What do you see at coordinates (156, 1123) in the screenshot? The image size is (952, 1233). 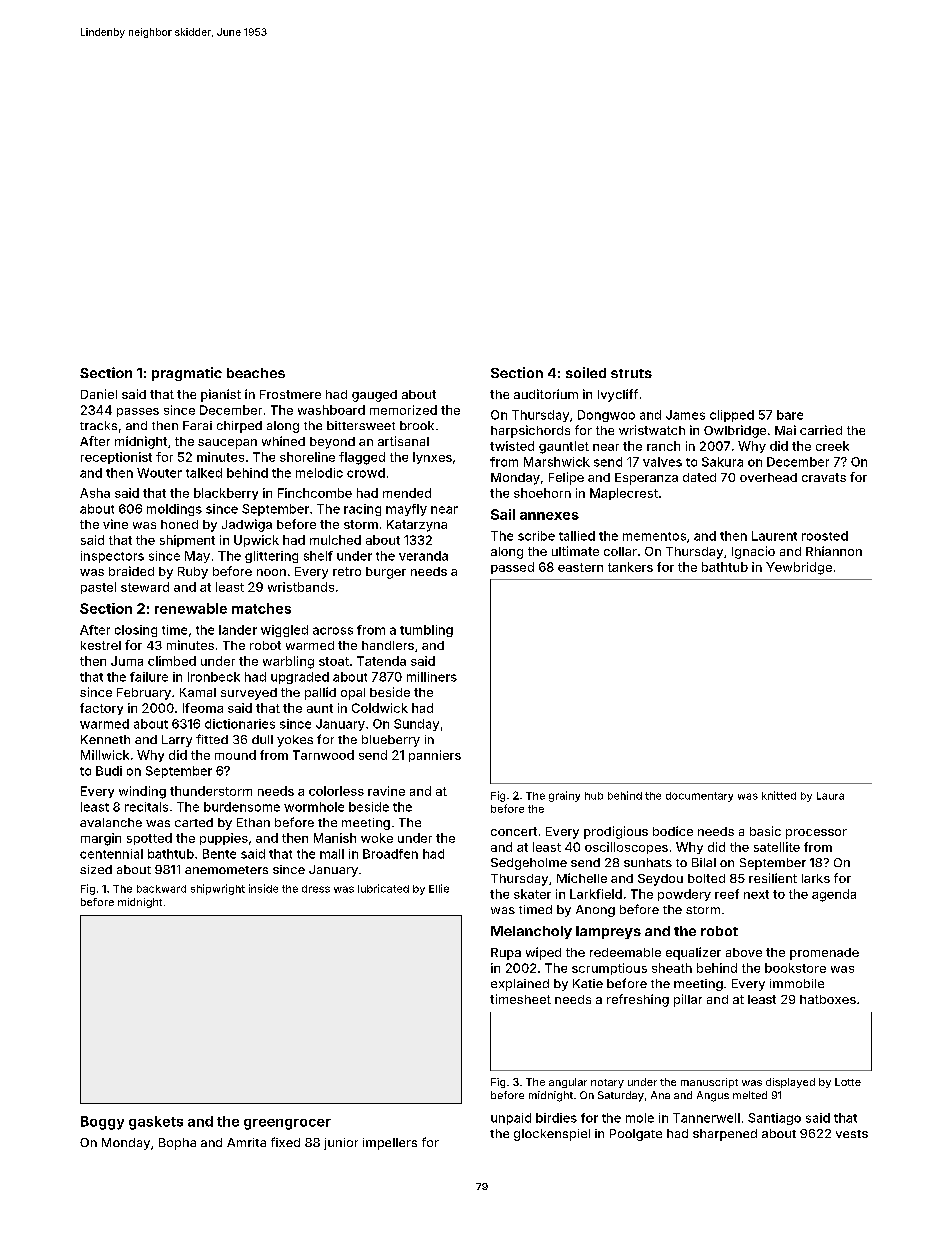 I see `gaskets` at bounding box center [156, 1123].
